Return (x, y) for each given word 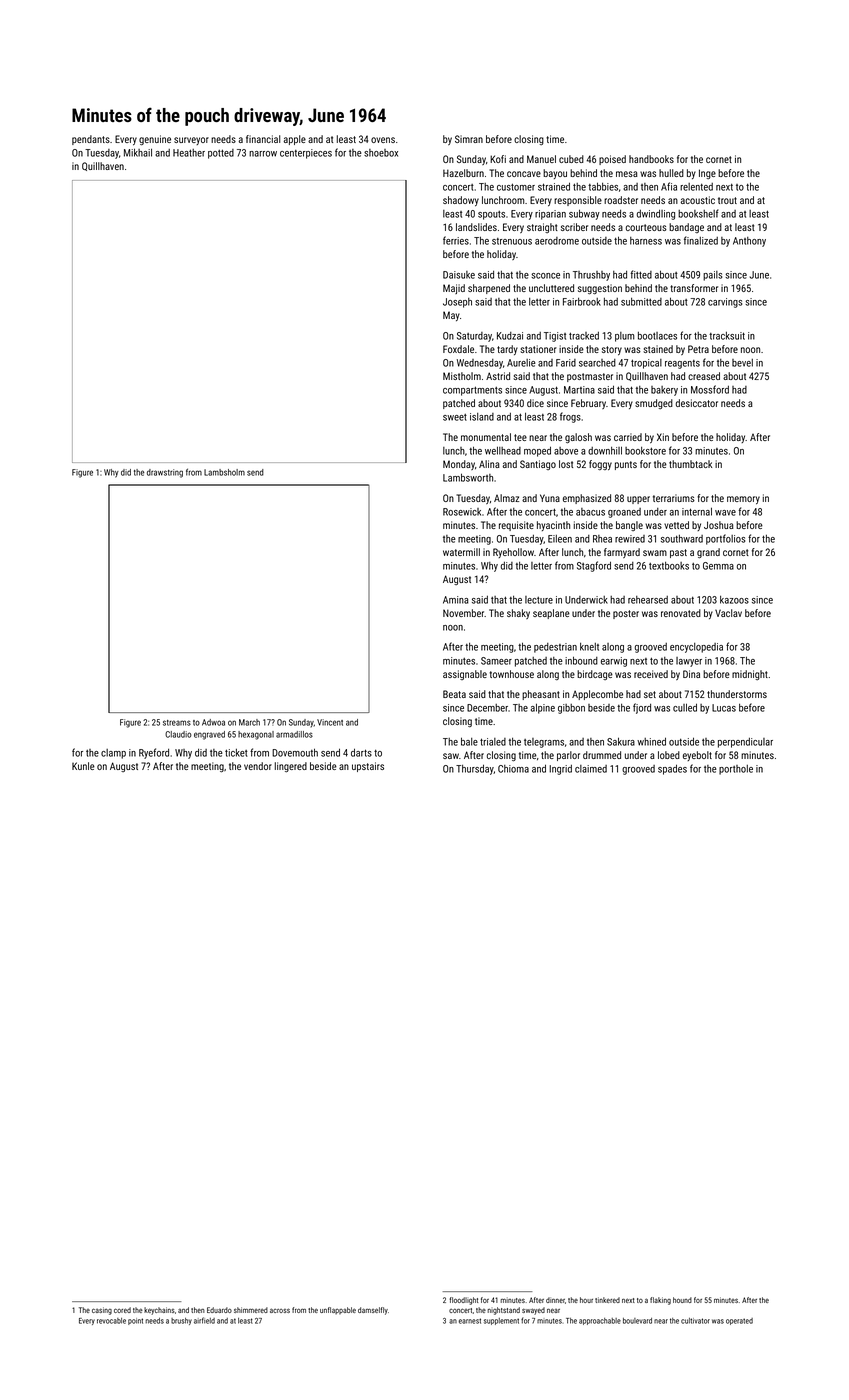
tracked (584, 335)
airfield (204, 1320)
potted (221, 154)
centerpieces (306, 154)
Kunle (83, 766)
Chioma (513, 769)
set (650, 694)
